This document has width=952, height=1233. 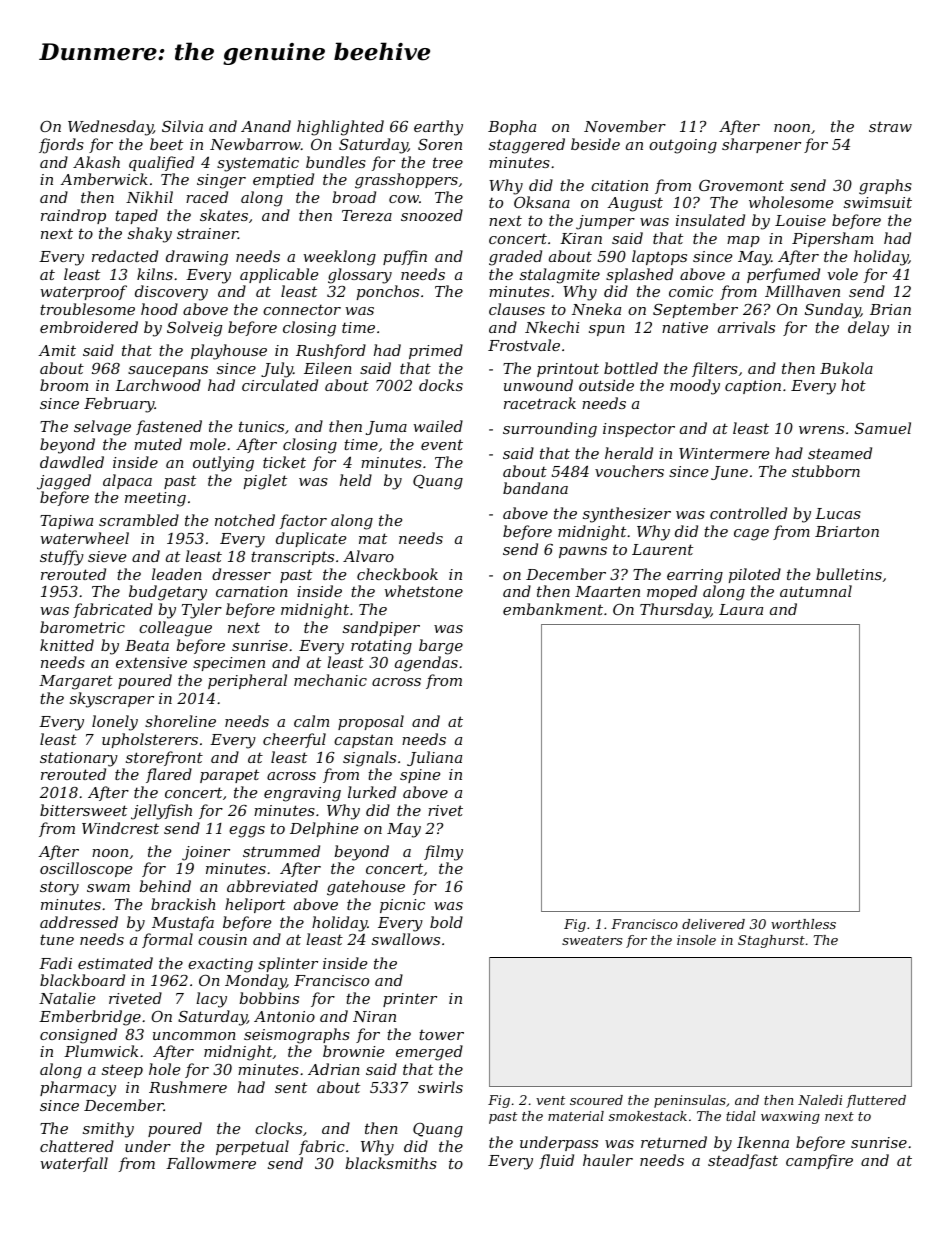 What do you see at coordinates (83, 810) in the document?
I see `bittersweet` at bounding box center [83, 810].
